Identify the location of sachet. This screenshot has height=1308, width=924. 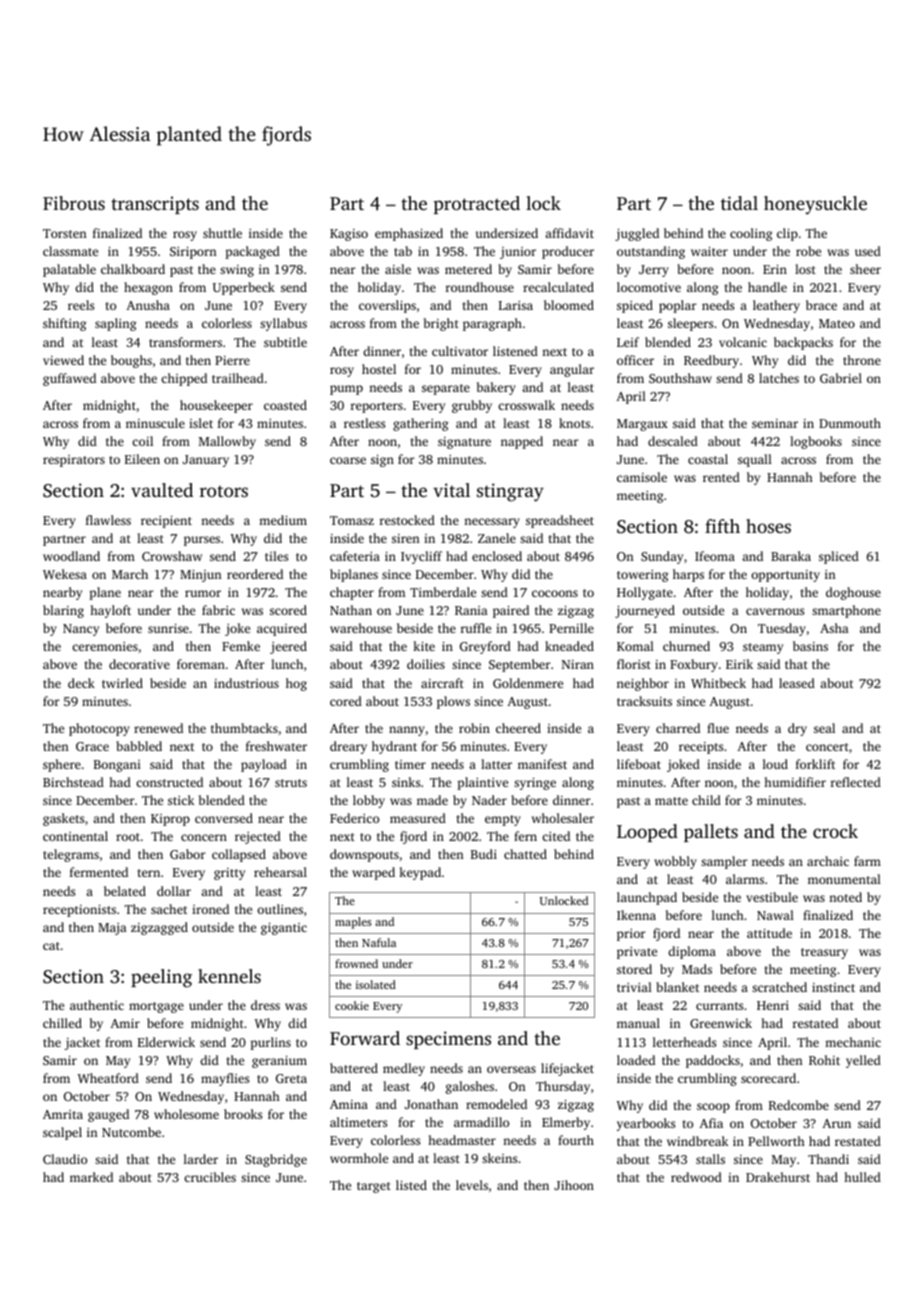
(169, 909).
